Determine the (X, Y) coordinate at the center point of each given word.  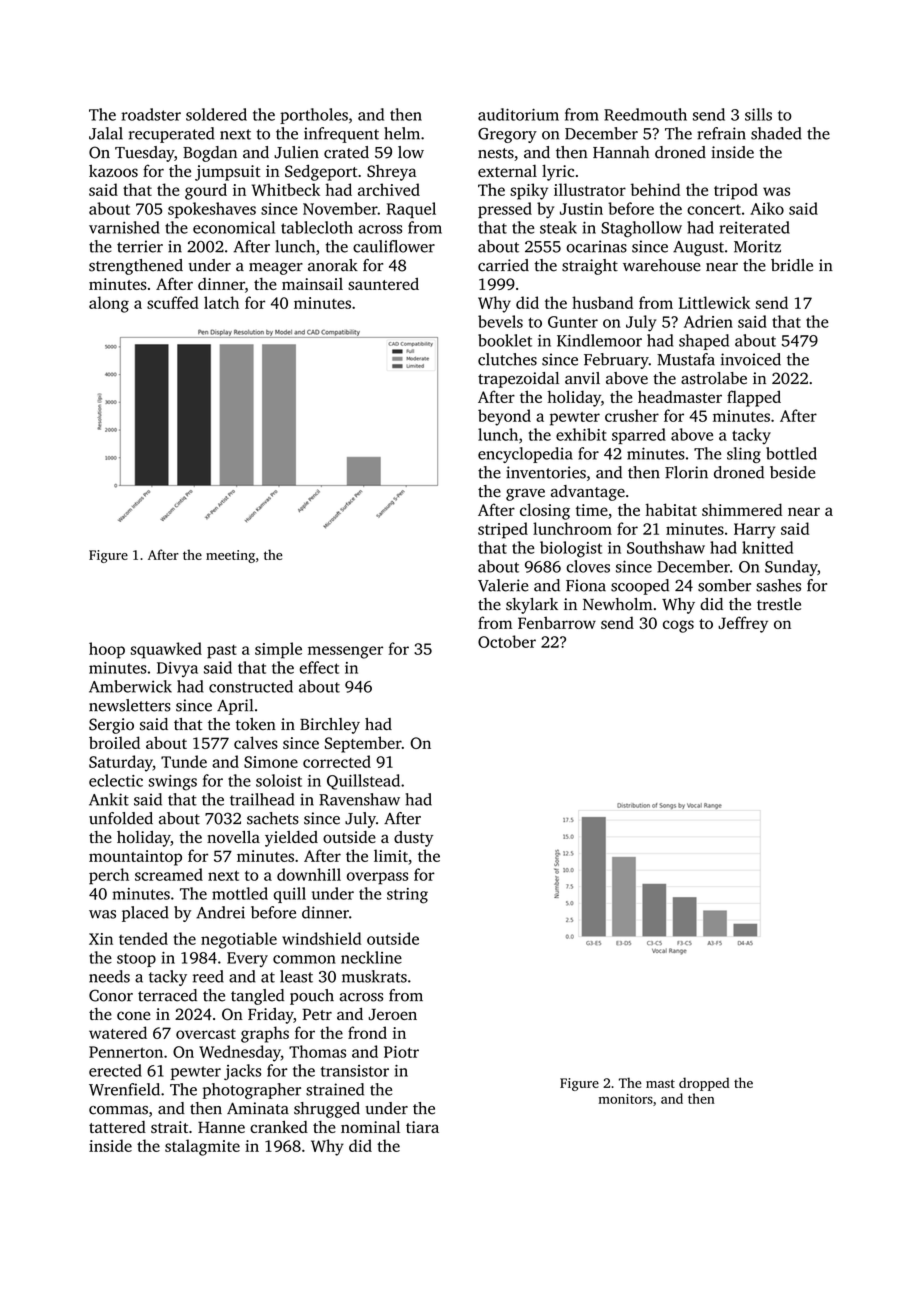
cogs (678, 626)
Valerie (503, 585)
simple (278, 650)
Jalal (106, 133)
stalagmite (202, 1147)
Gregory (507, 135)
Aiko (767, 208)
